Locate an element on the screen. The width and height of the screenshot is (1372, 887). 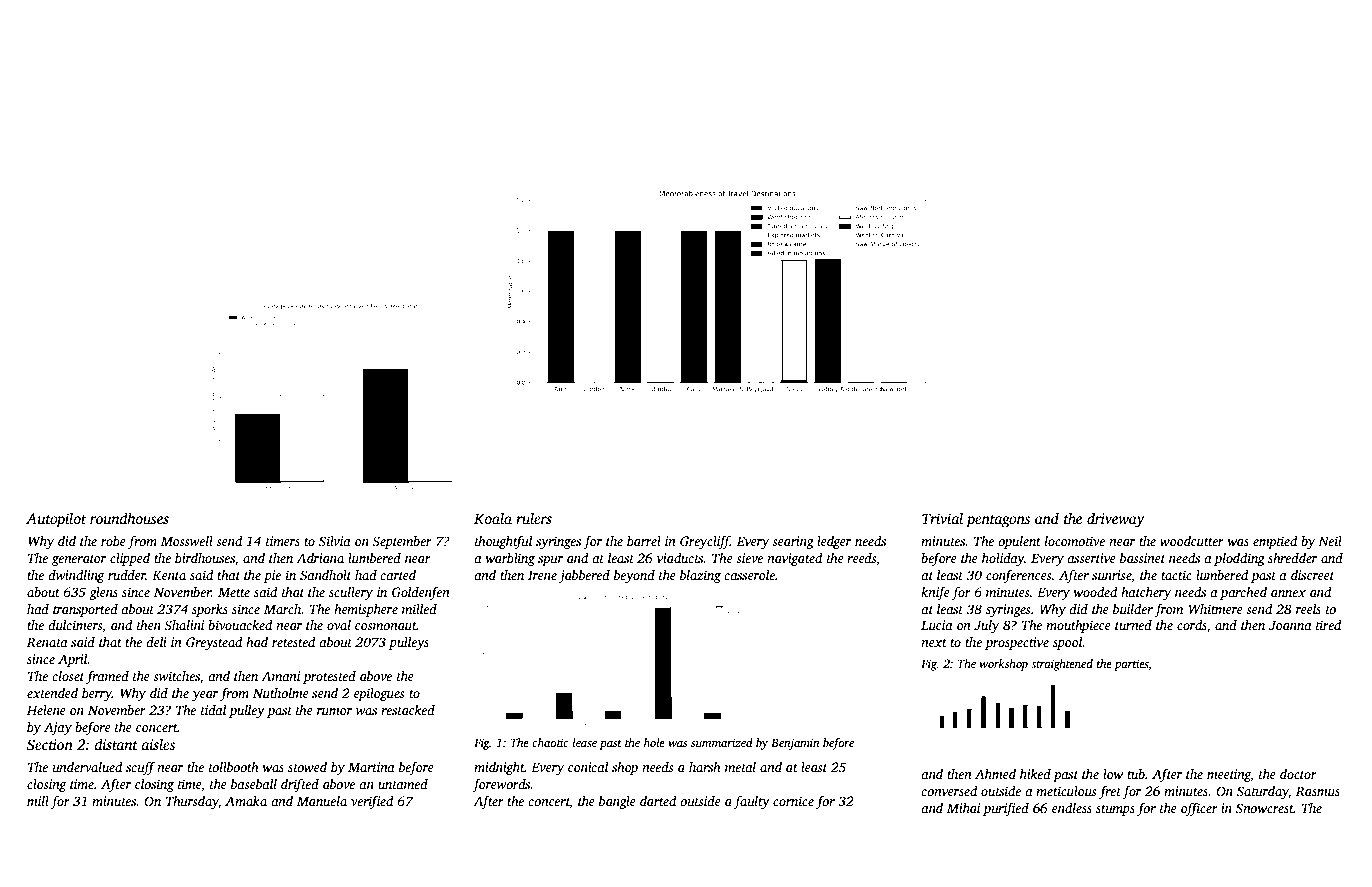
Goldenfen is located at coordinates (421, 593).
